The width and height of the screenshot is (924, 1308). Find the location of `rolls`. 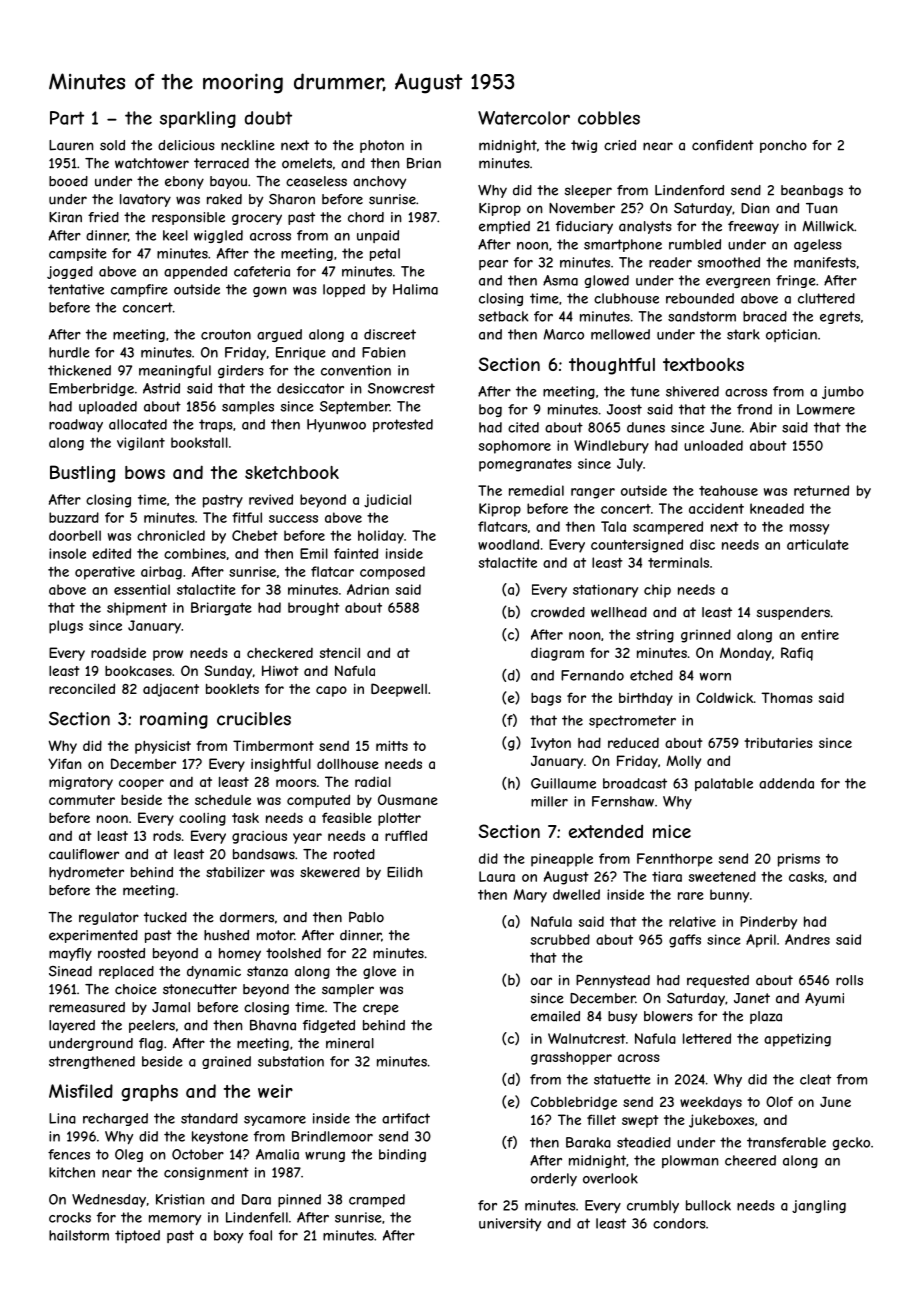

rolls is located at coordinates (849, 980).
